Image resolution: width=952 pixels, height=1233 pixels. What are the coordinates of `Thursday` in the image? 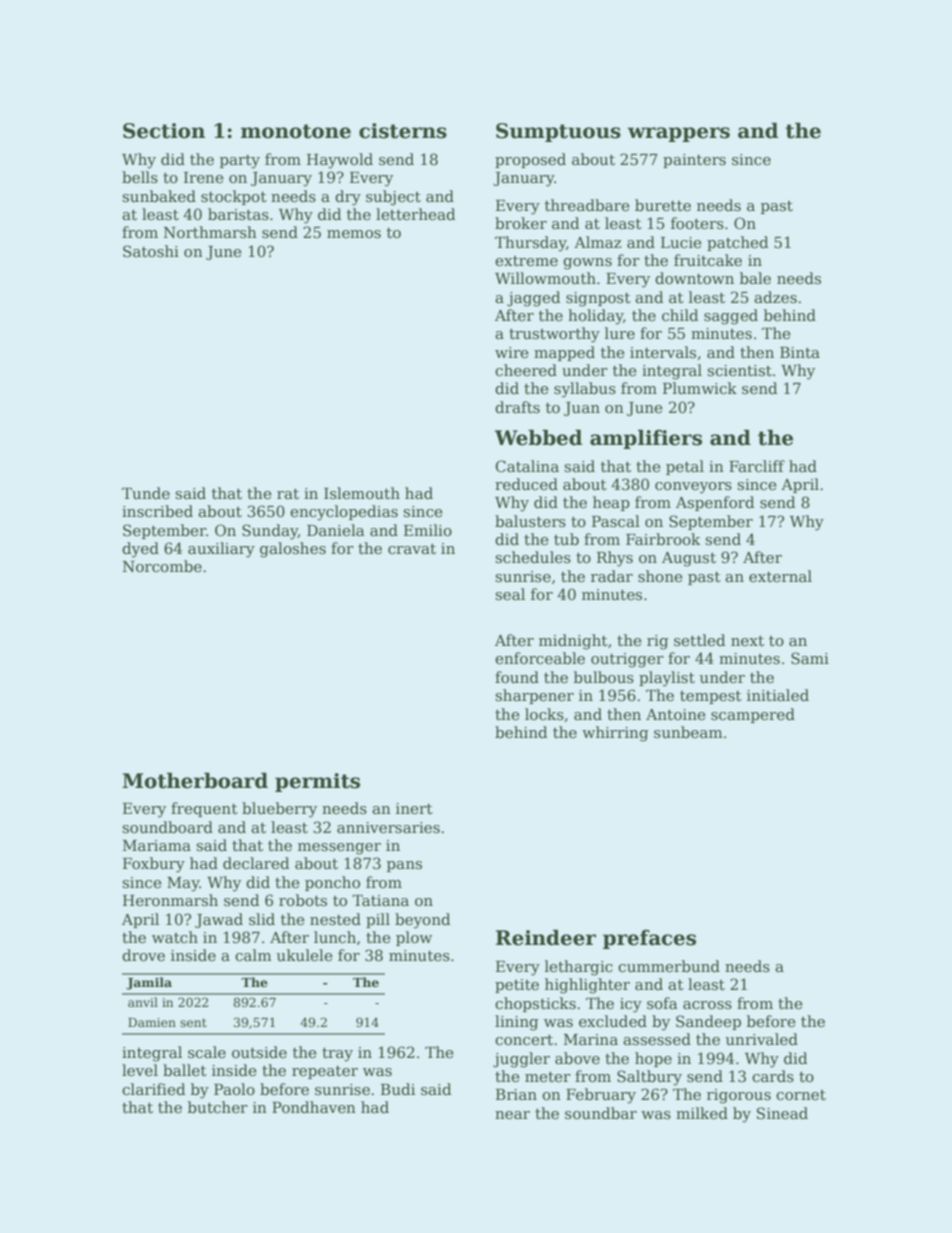 It's located at (530, 244).
